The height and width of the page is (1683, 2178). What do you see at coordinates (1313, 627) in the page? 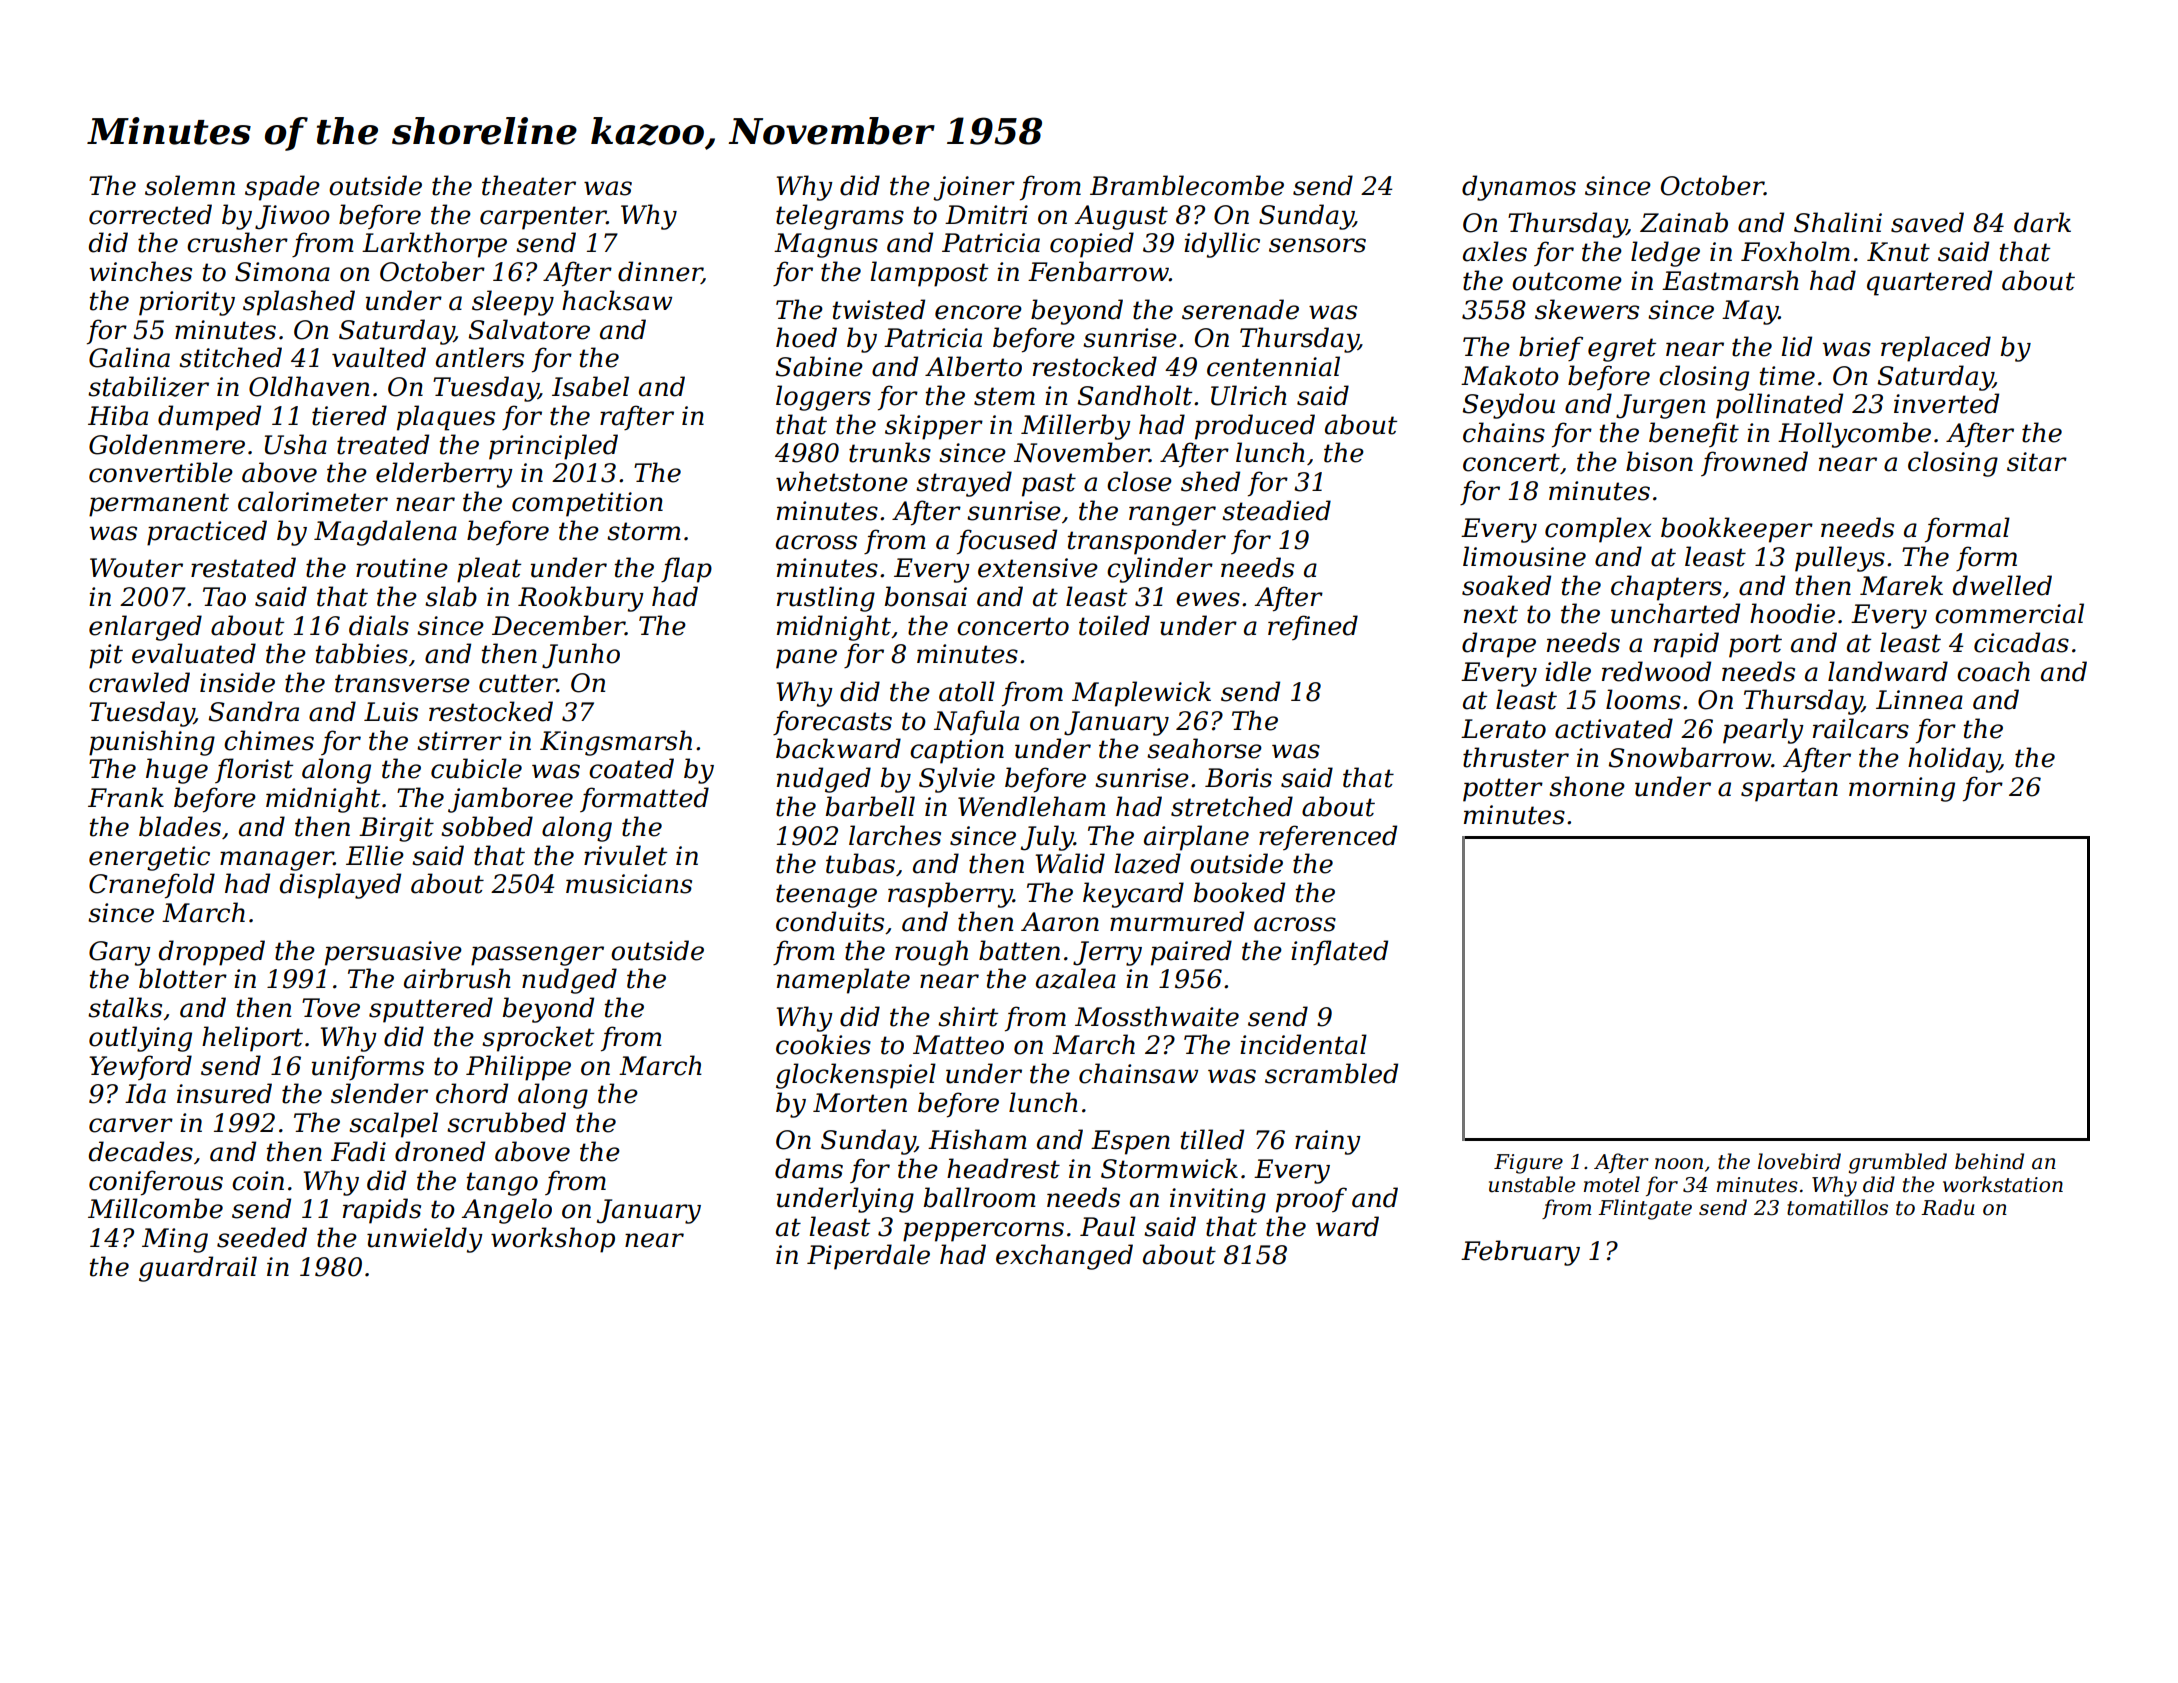
I see `refined` at bounding box center [1313, 627].
